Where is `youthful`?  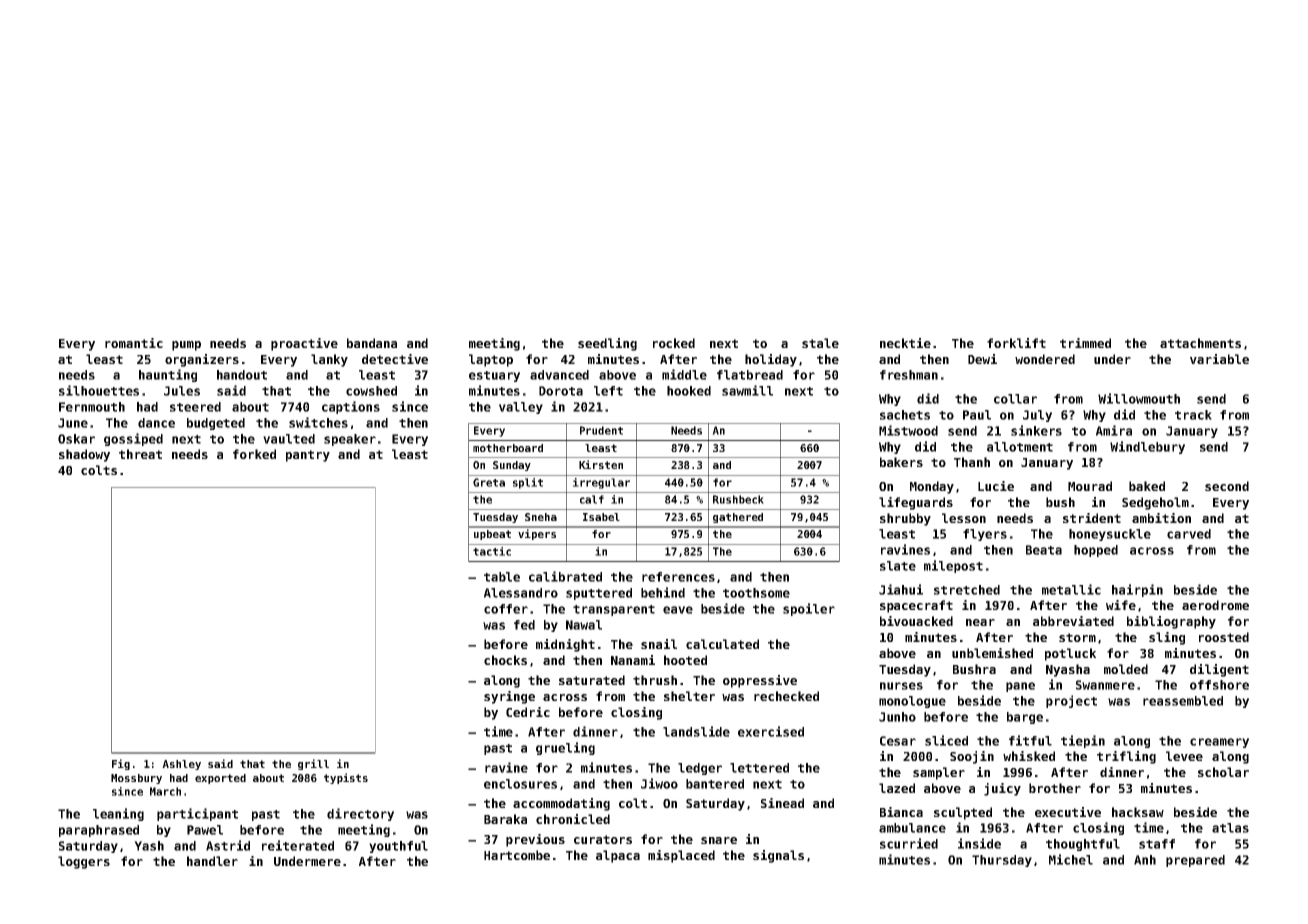 youthful is located at coordinates (398, 847).
